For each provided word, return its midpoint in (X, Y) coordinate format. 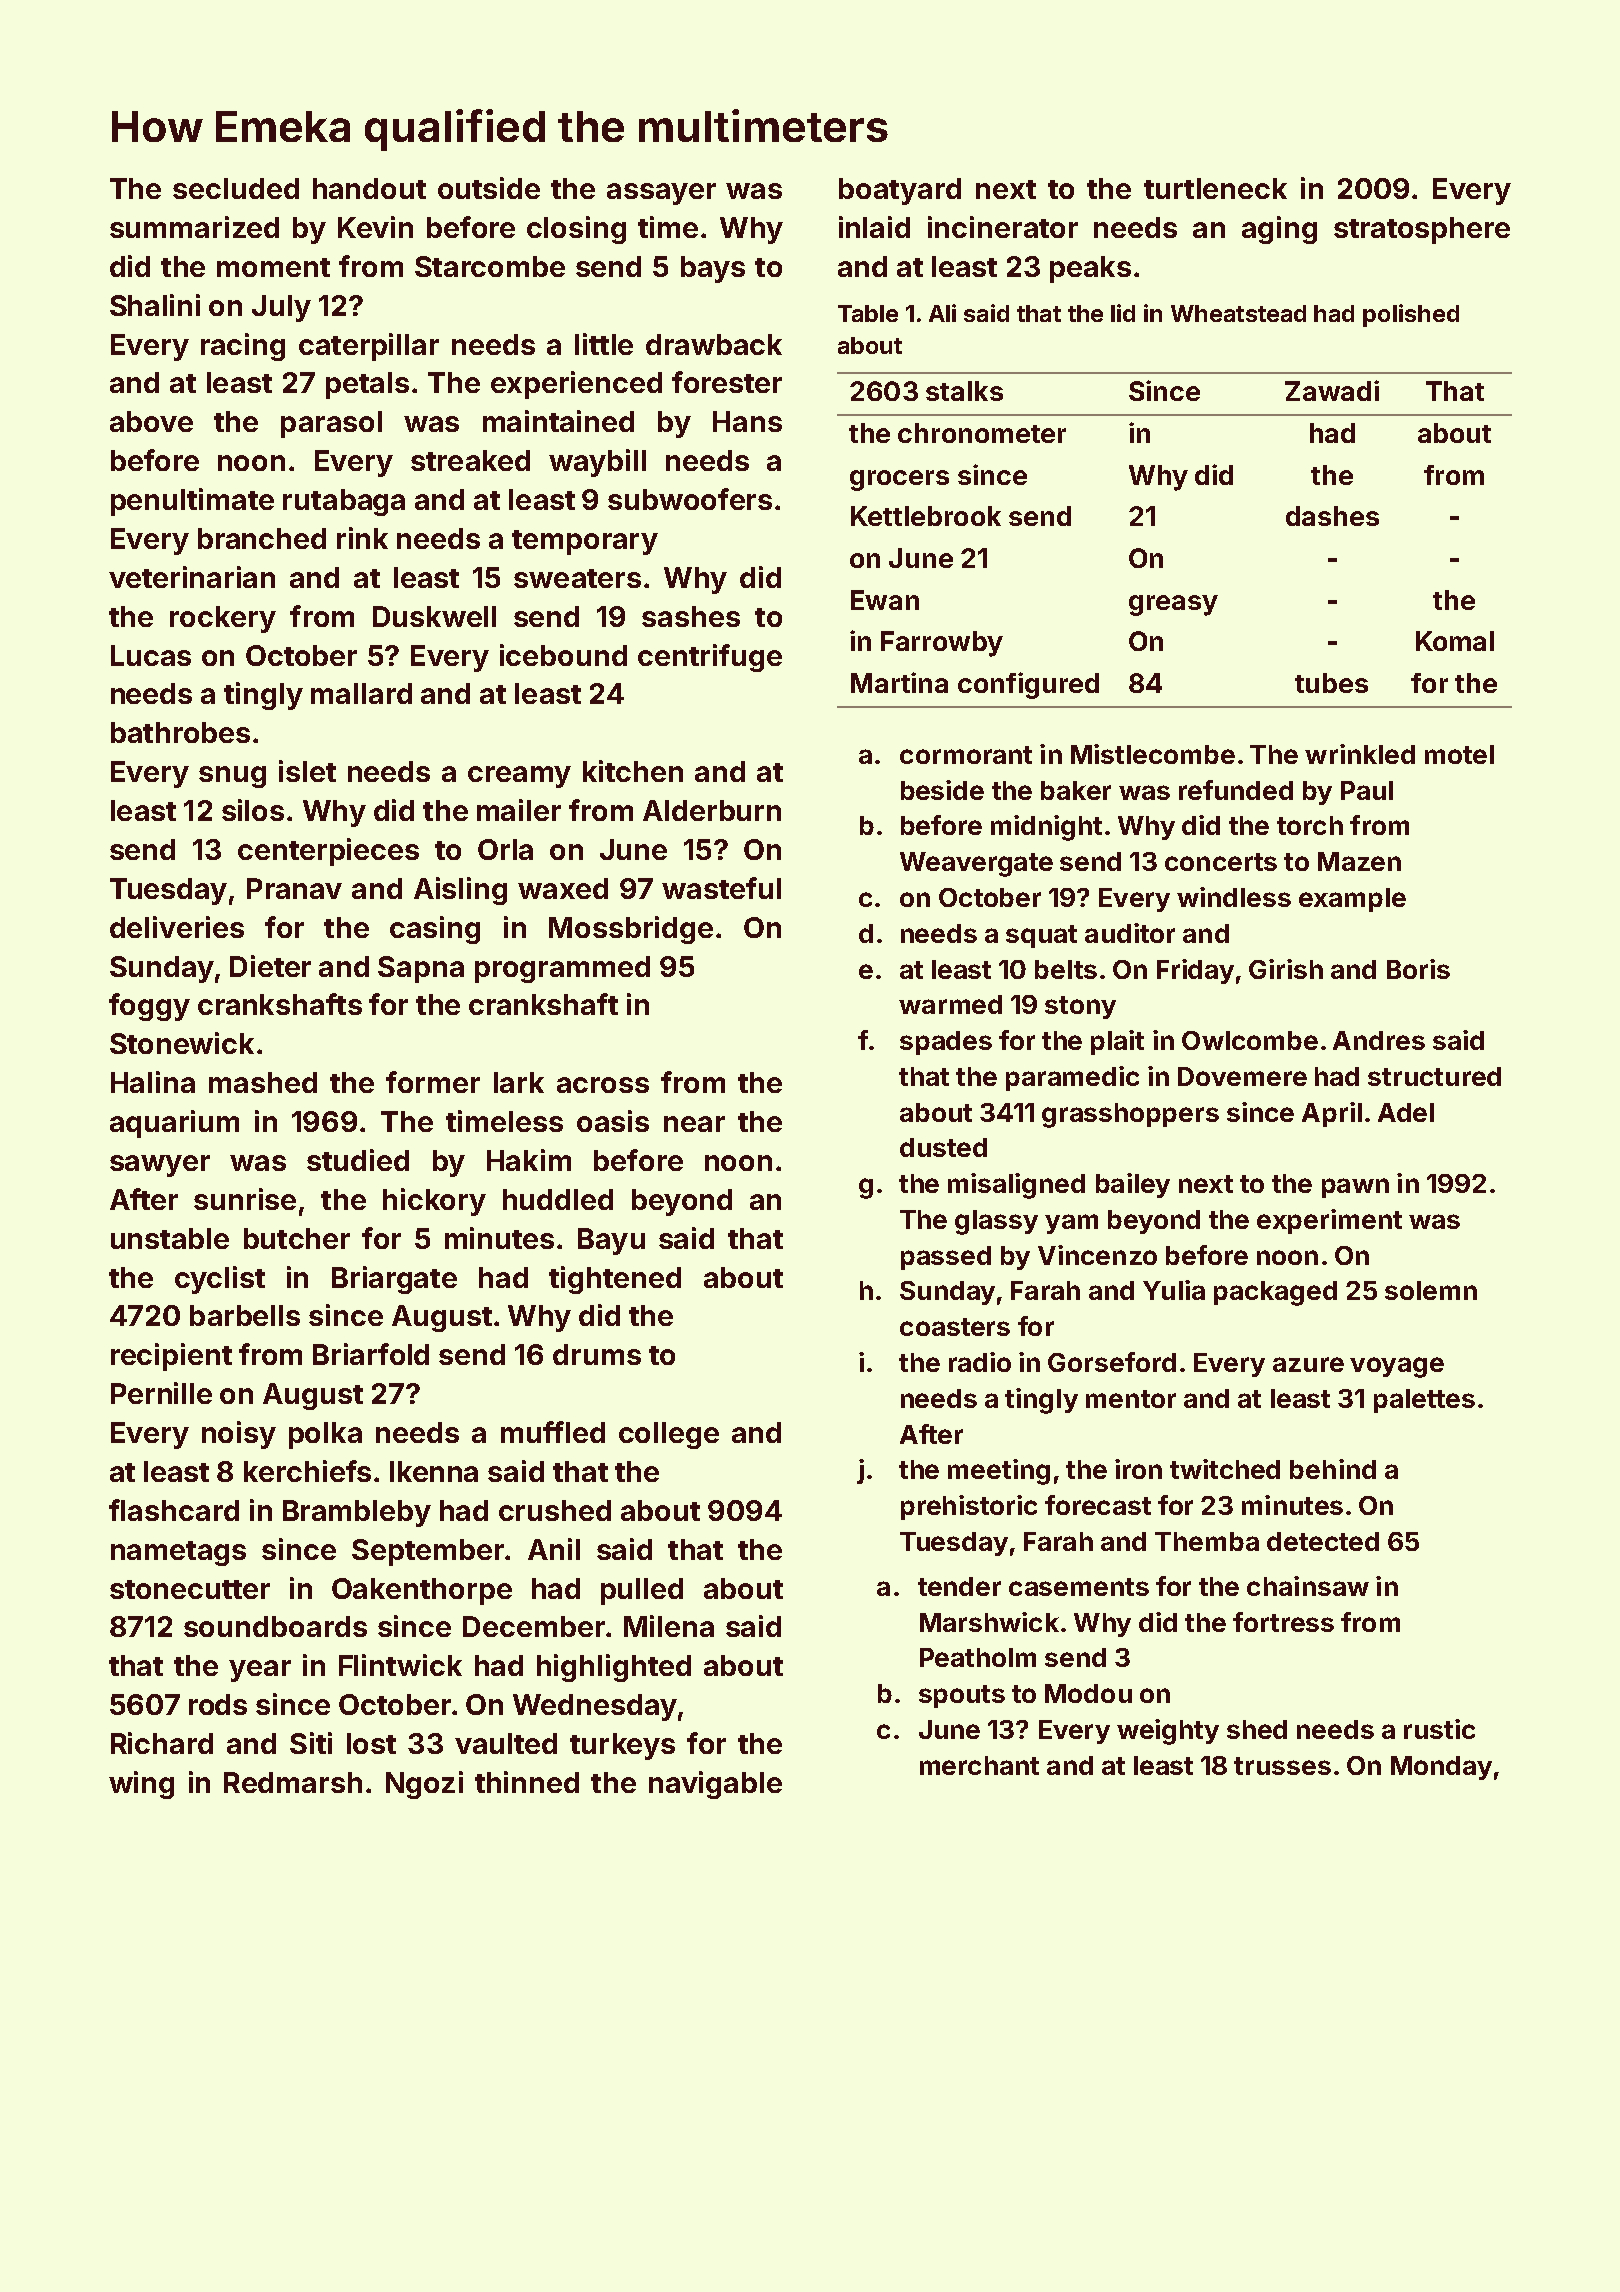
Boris (1418, 969)
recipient (171, 1357)
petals (367, 385)
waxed (563, 888)
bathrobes (180, 732)
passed (946, 1258)
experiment (1329, 1221)
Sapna (421, 969)
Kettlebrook (926, 516)
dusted (943, 1147)
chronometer (982, 433)
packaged (1275, 1293)
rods (218, 1704)
